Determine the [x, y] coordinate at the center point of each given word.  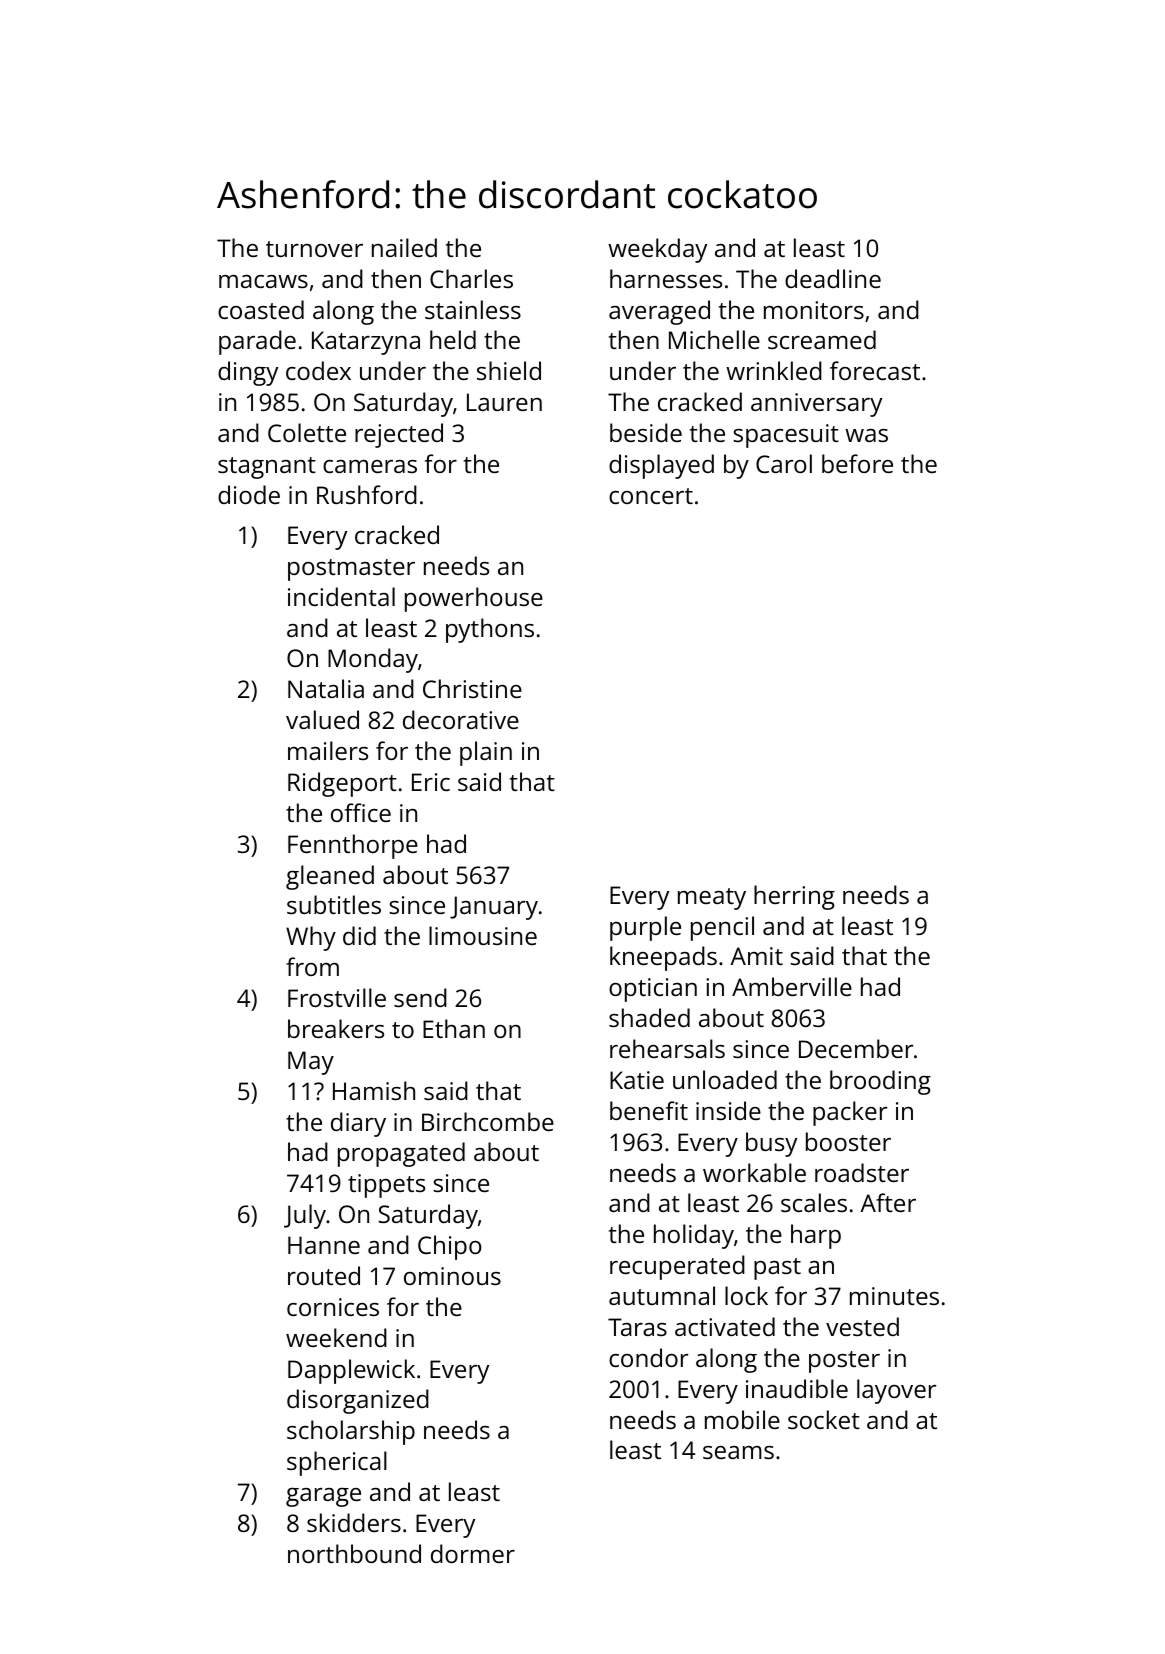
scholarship [351, 1432]
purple [645, 928]
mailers [328, 750]
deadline [833, 278]
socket [824, 1419]
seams [738, 1452]
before [857, 463]
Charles [471, 278]
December [856, 1048]
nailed [404, 247]
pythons [490, 630]
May [311, 1063]
